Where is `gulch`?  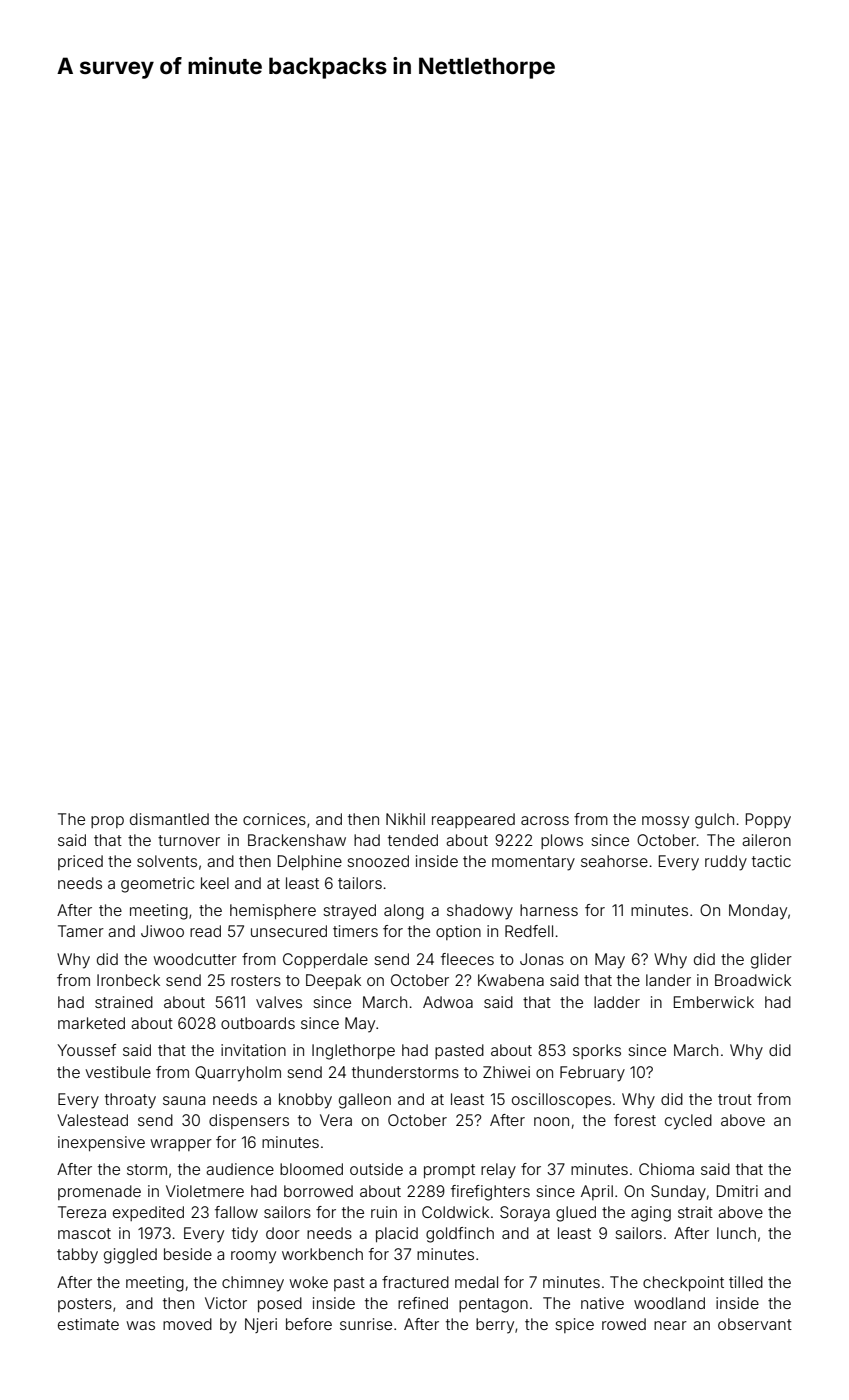
gulch is located at coordinates (714, 821).
